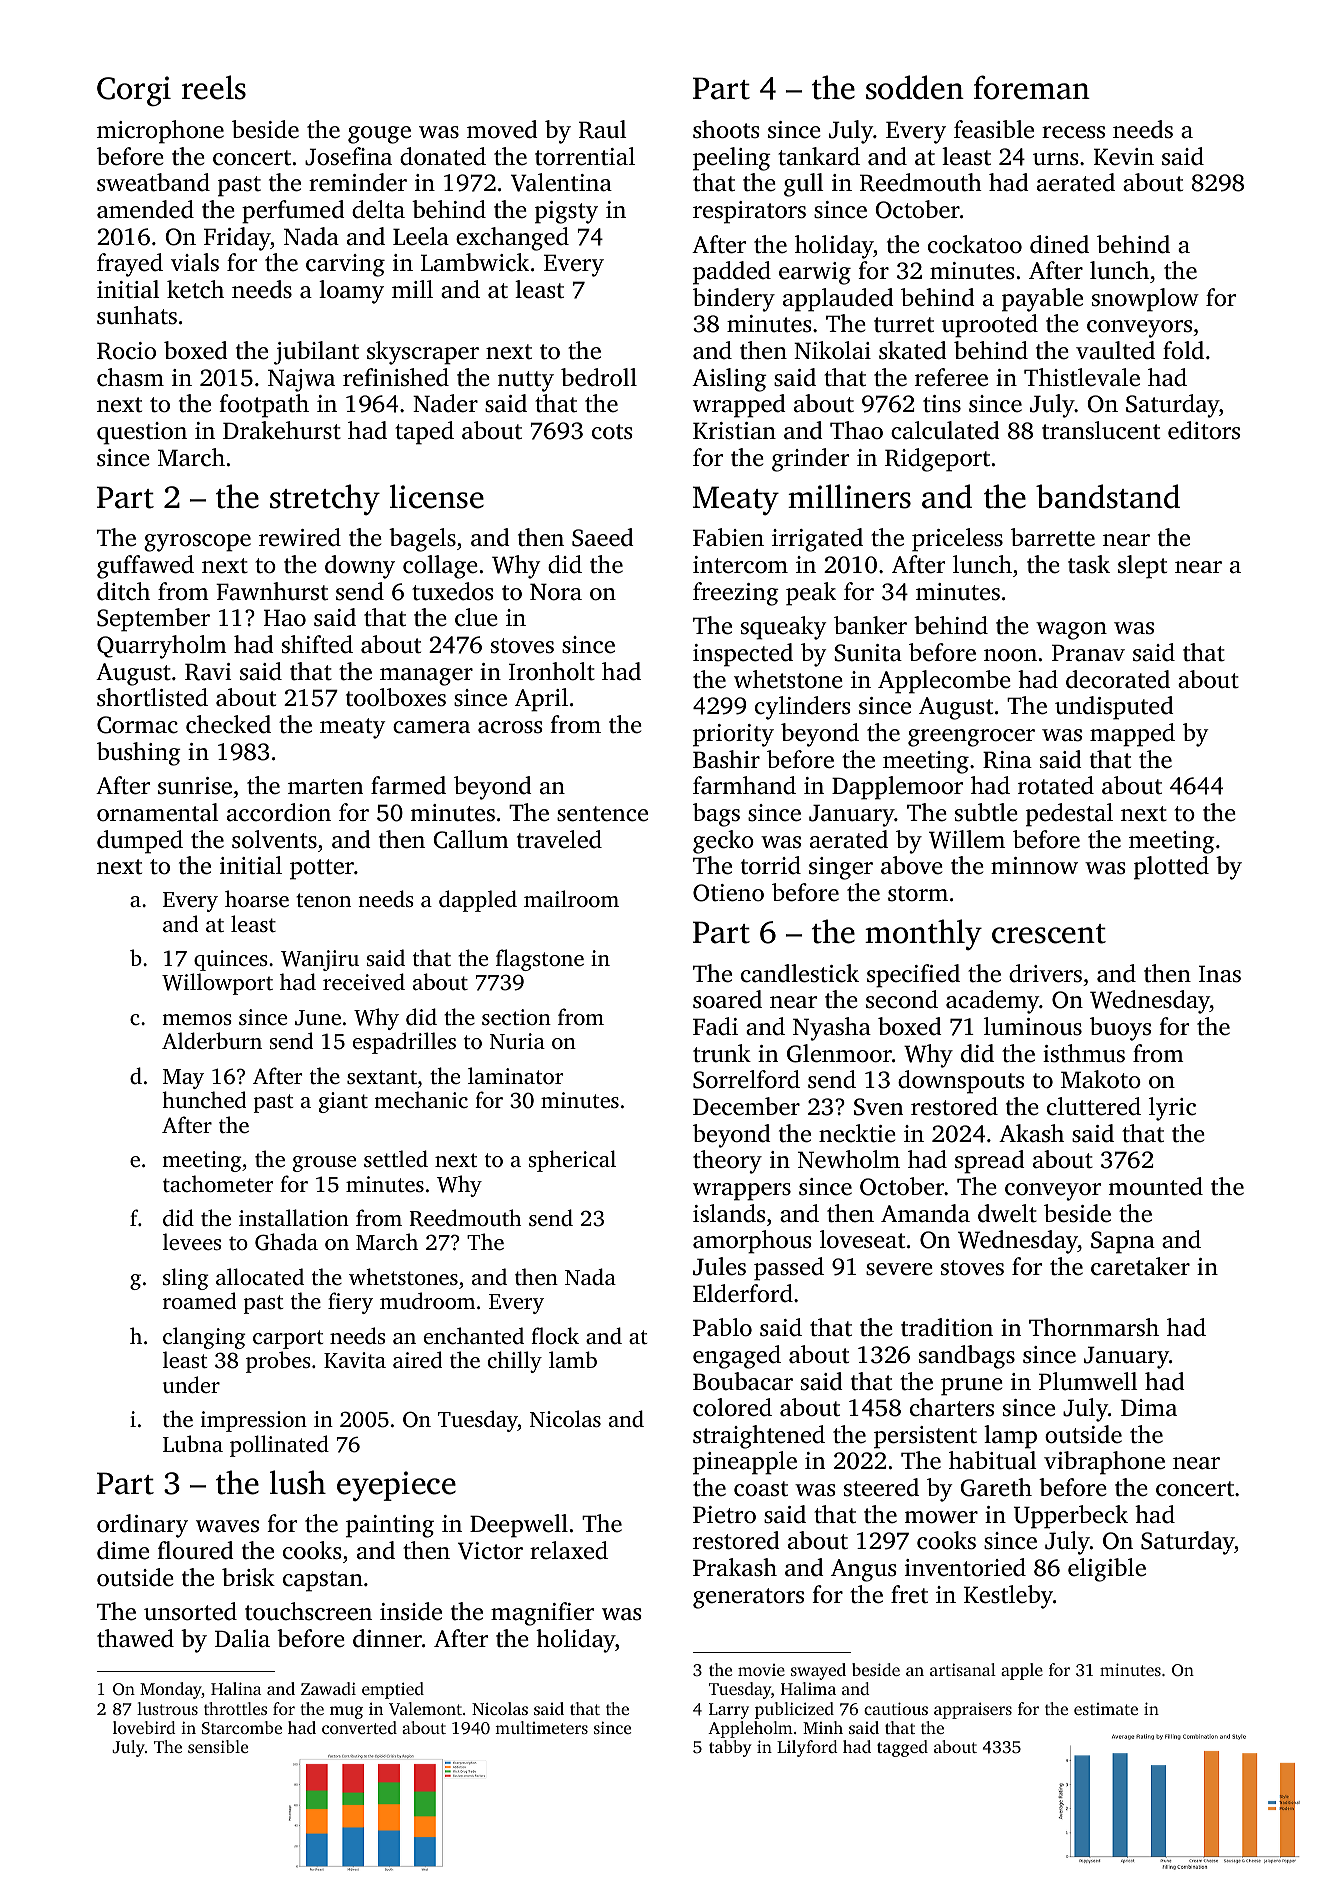 This screenshot has height=1898, width=1342. What do you see at coordinates (379, 135) in the screenshot?
I see `gouge` at bounding box center [379, 135].
